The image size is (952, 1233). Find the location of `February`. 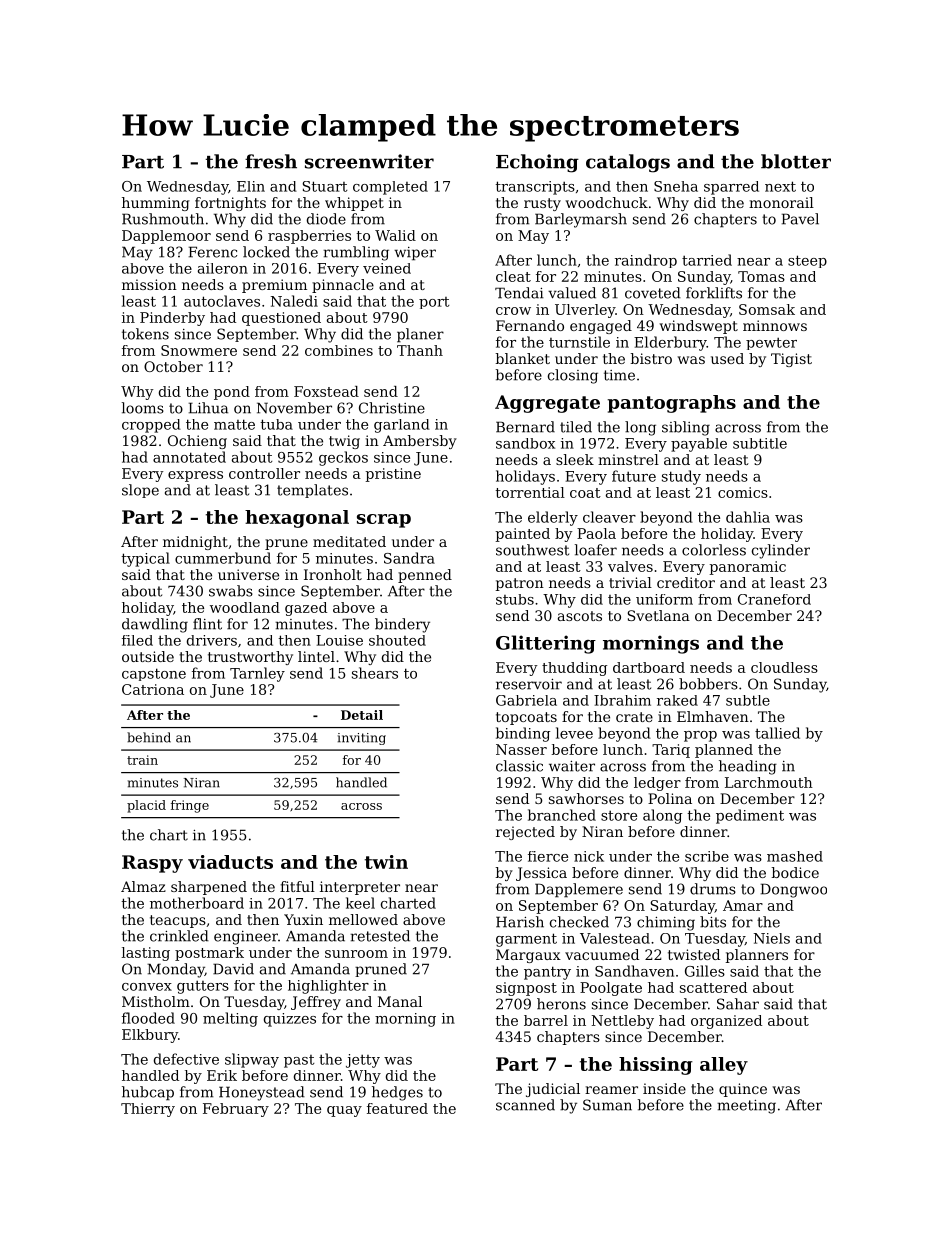

February is located at coordinates (236, 1110).
